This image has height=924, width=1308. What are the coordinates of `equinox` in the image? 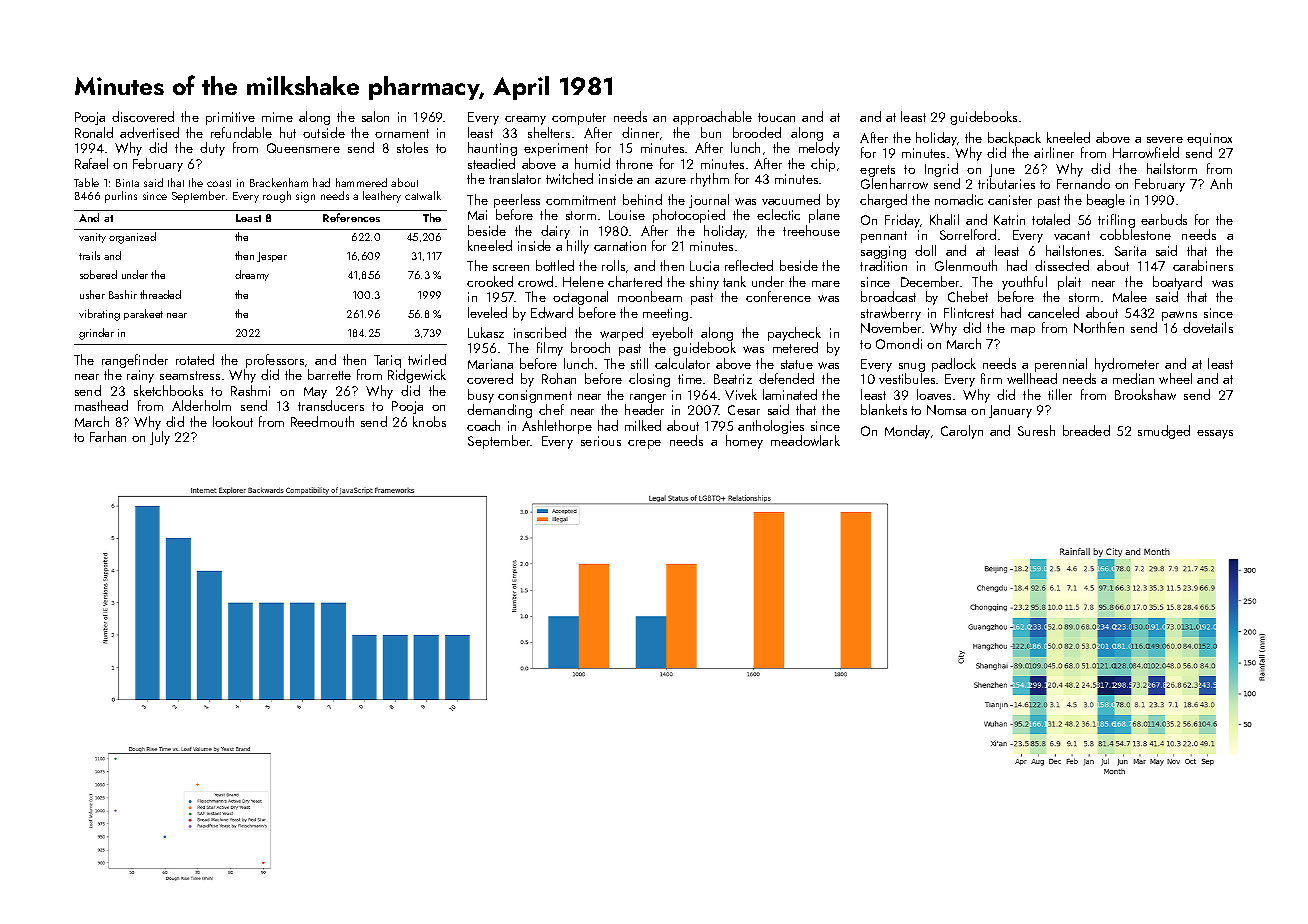 It's located at (1209, 139).
